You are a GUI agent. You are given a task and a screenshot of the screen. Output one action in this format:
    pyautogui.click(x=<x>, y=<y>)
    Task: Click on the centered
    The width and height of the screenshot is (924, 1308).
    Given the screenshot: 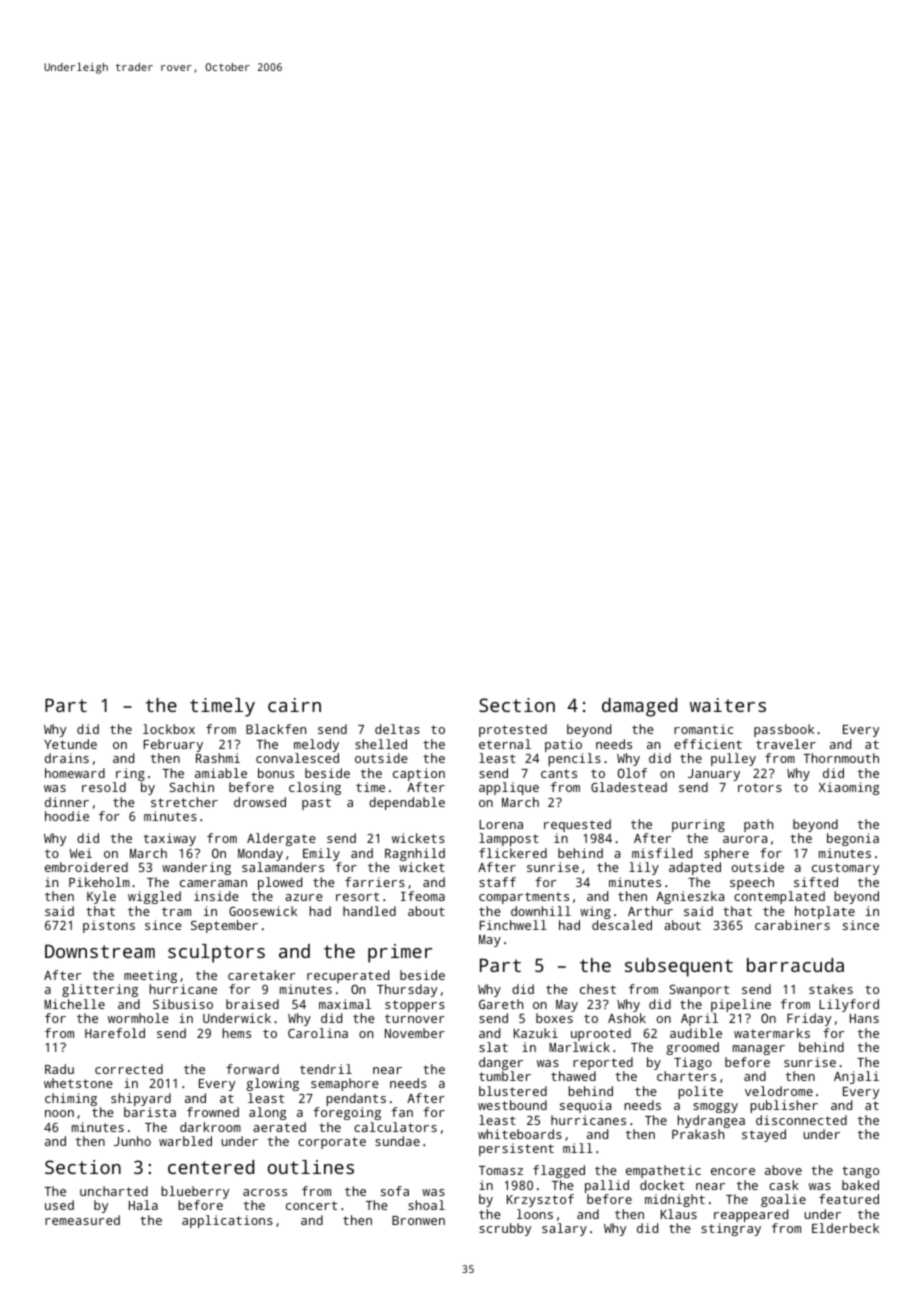 What is the action you would take?
    pyautogui.click(x=211, y=1167)
